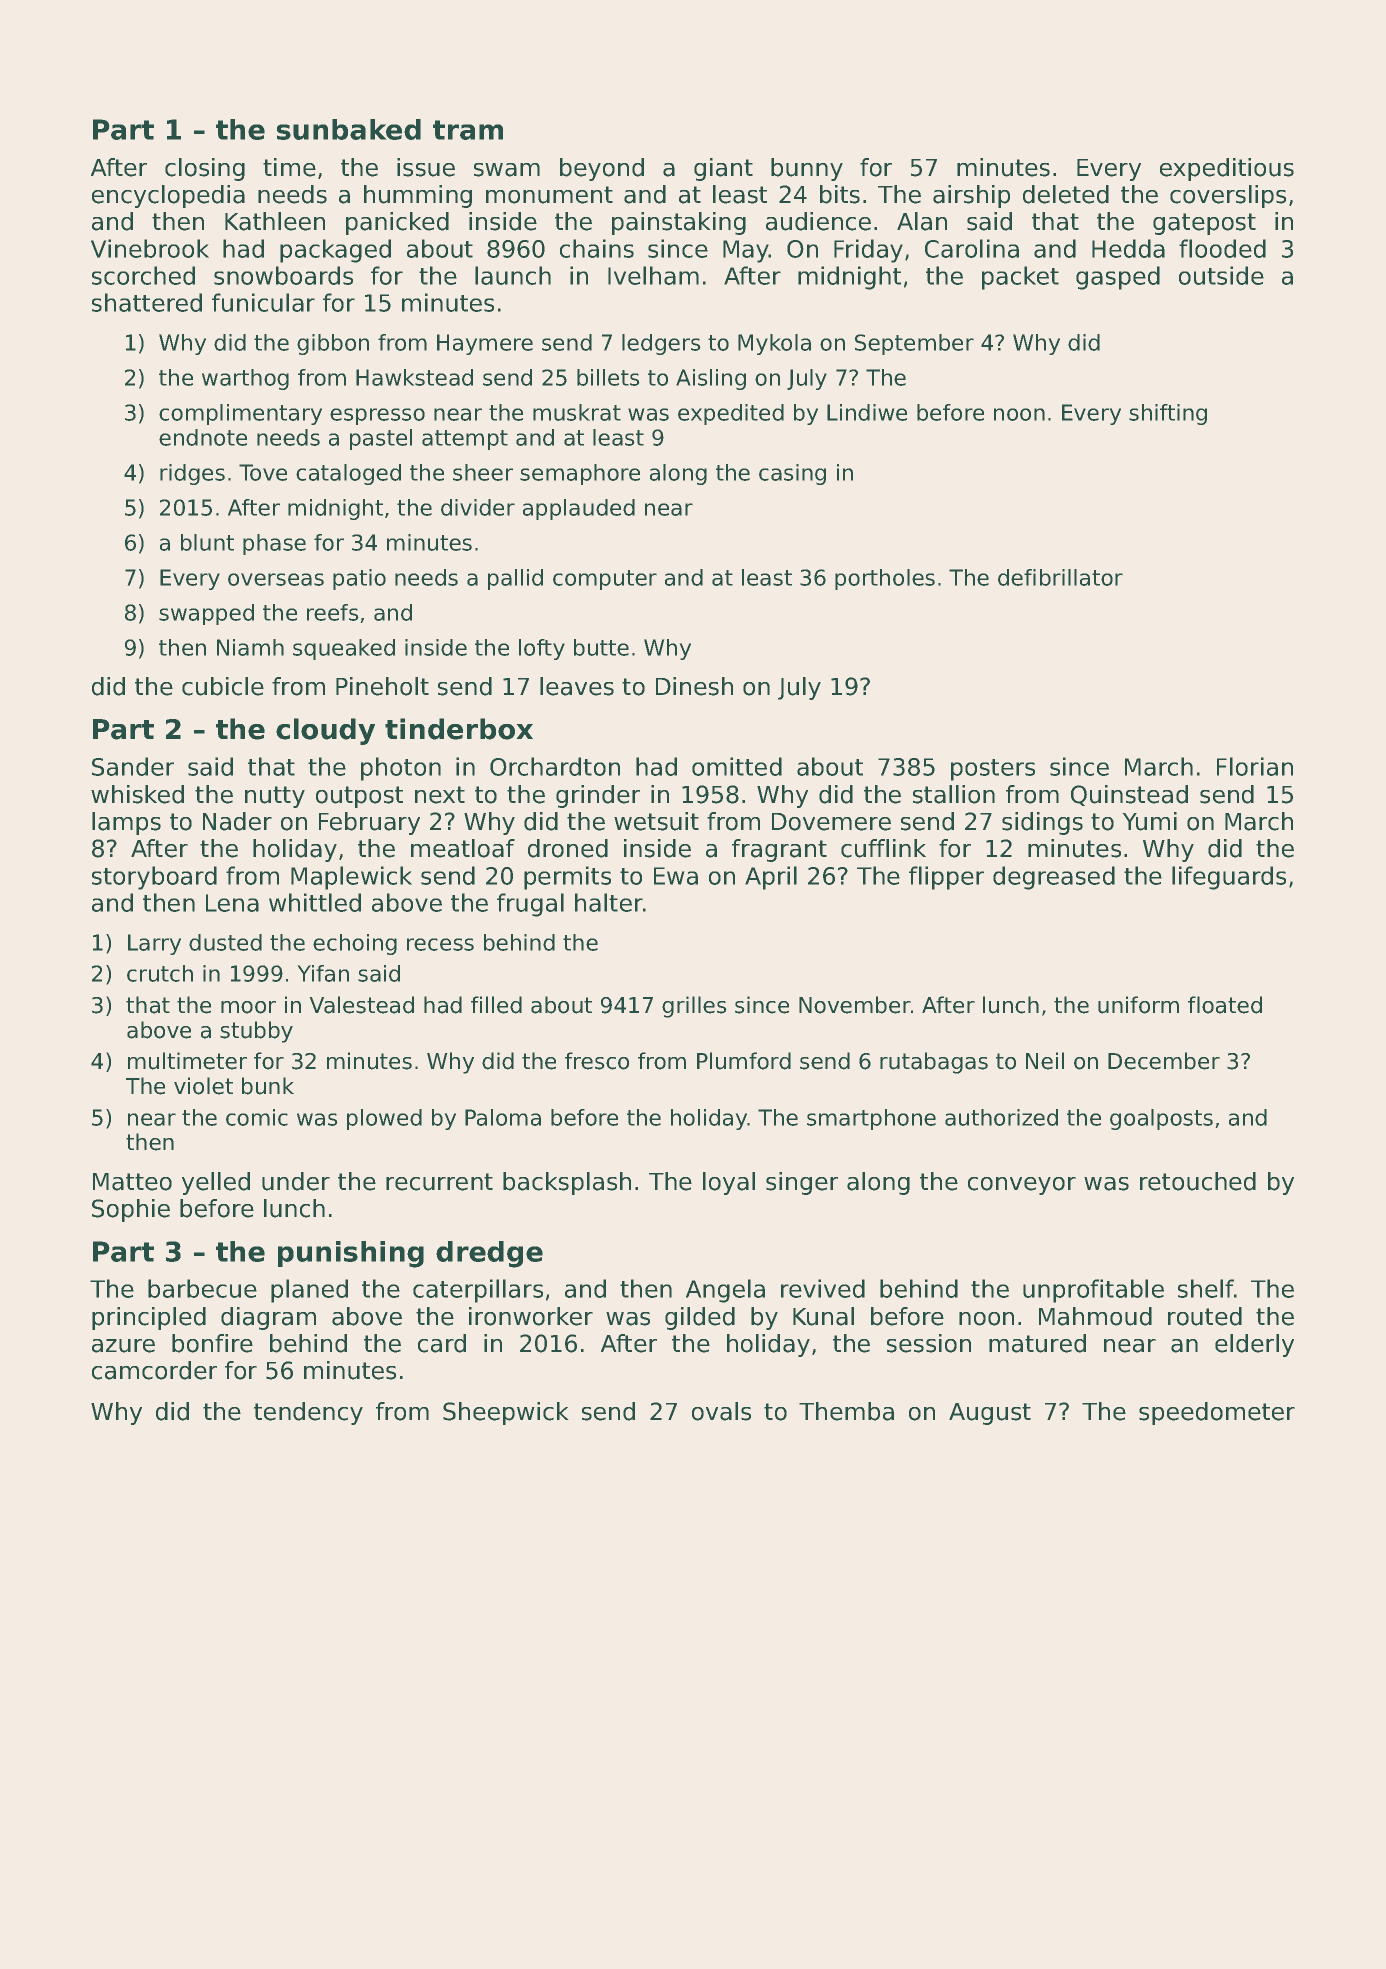  Describe the element at coordinates (871, 1119) in the screenshot. I see `smartphone` at that location.
